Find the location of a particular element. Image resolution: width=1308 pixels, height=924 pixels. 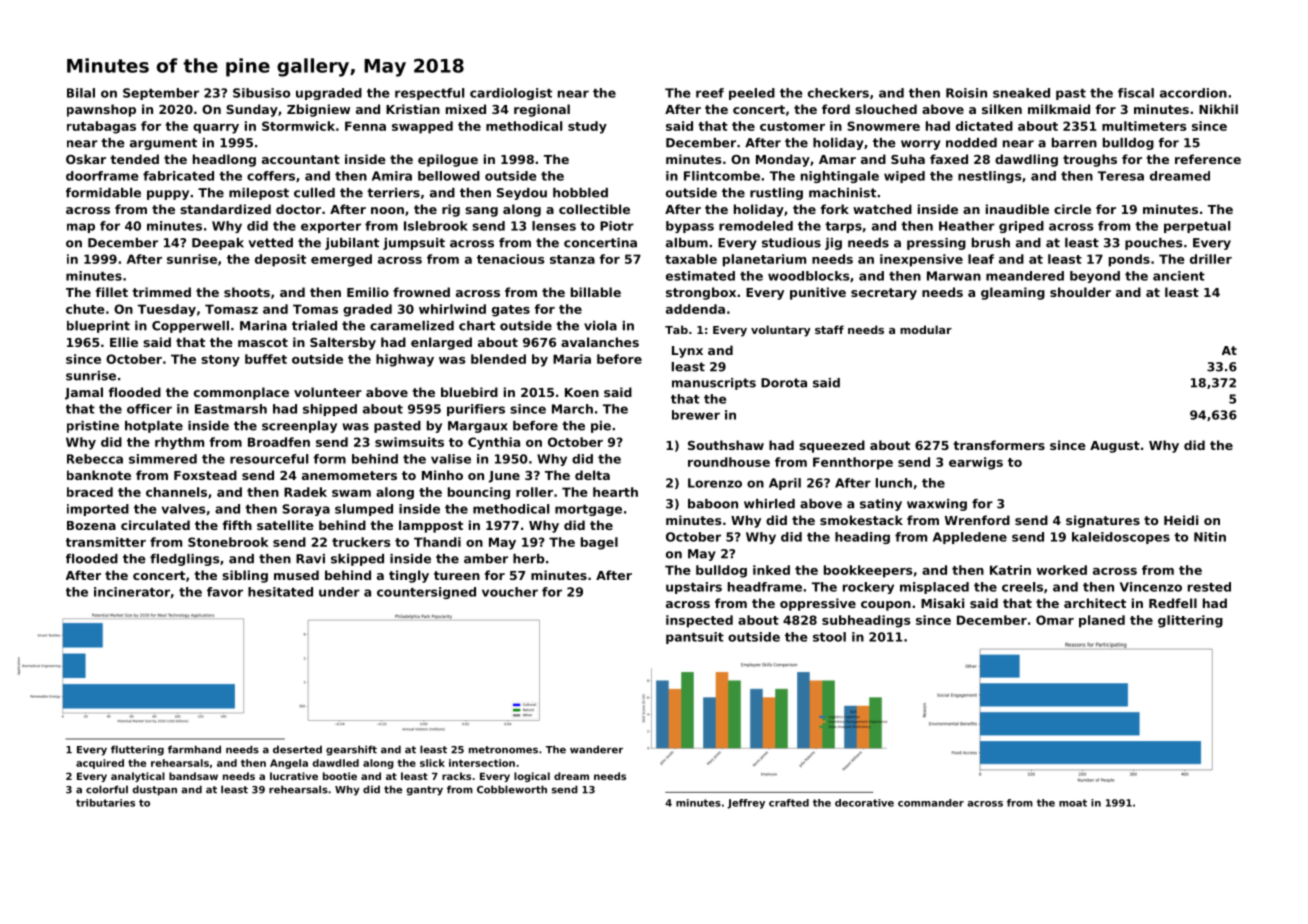

cardiologist is located at coordinates (511, 94).
